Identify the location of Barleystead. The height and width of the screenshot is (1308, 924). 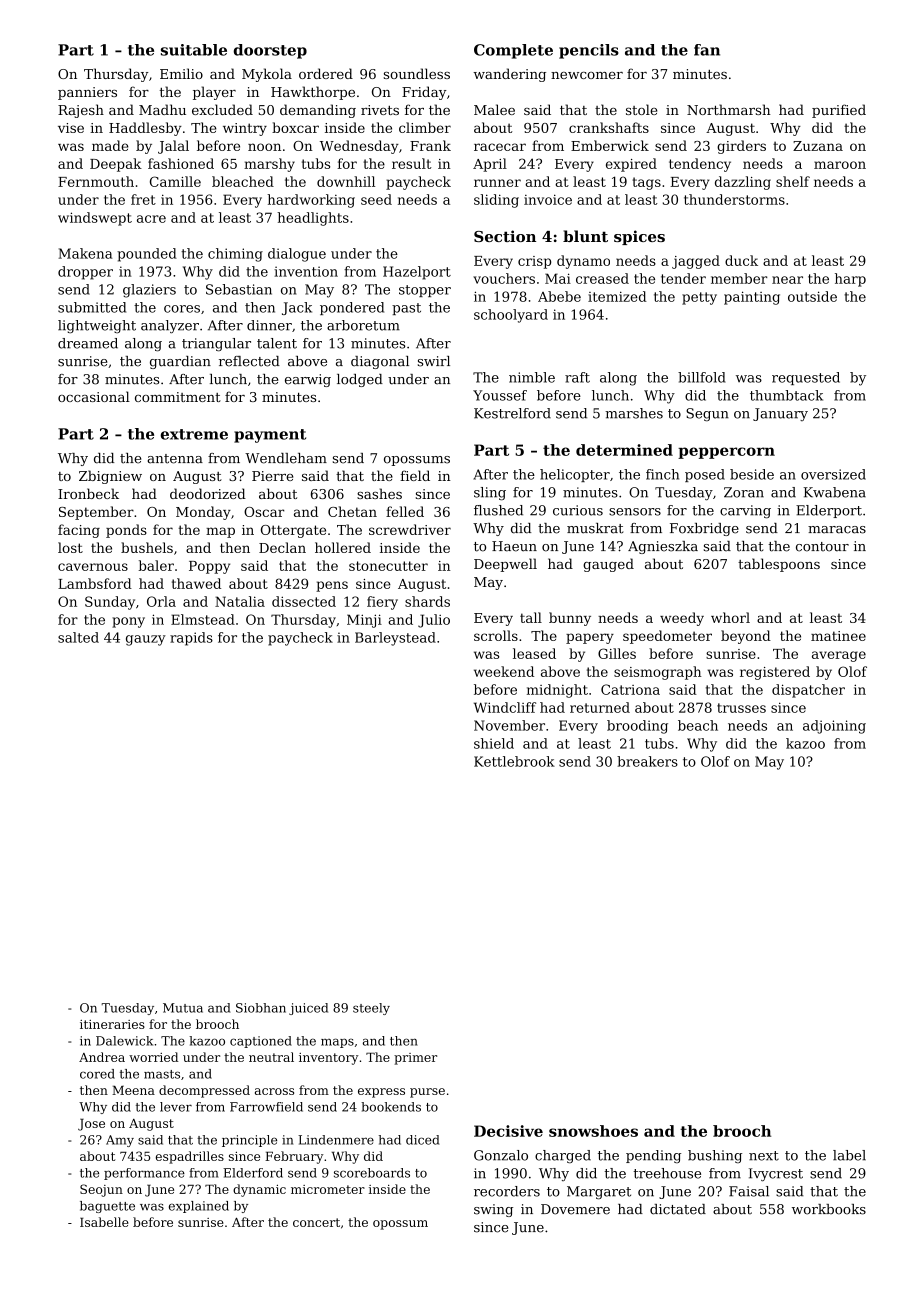
(395, 639).
